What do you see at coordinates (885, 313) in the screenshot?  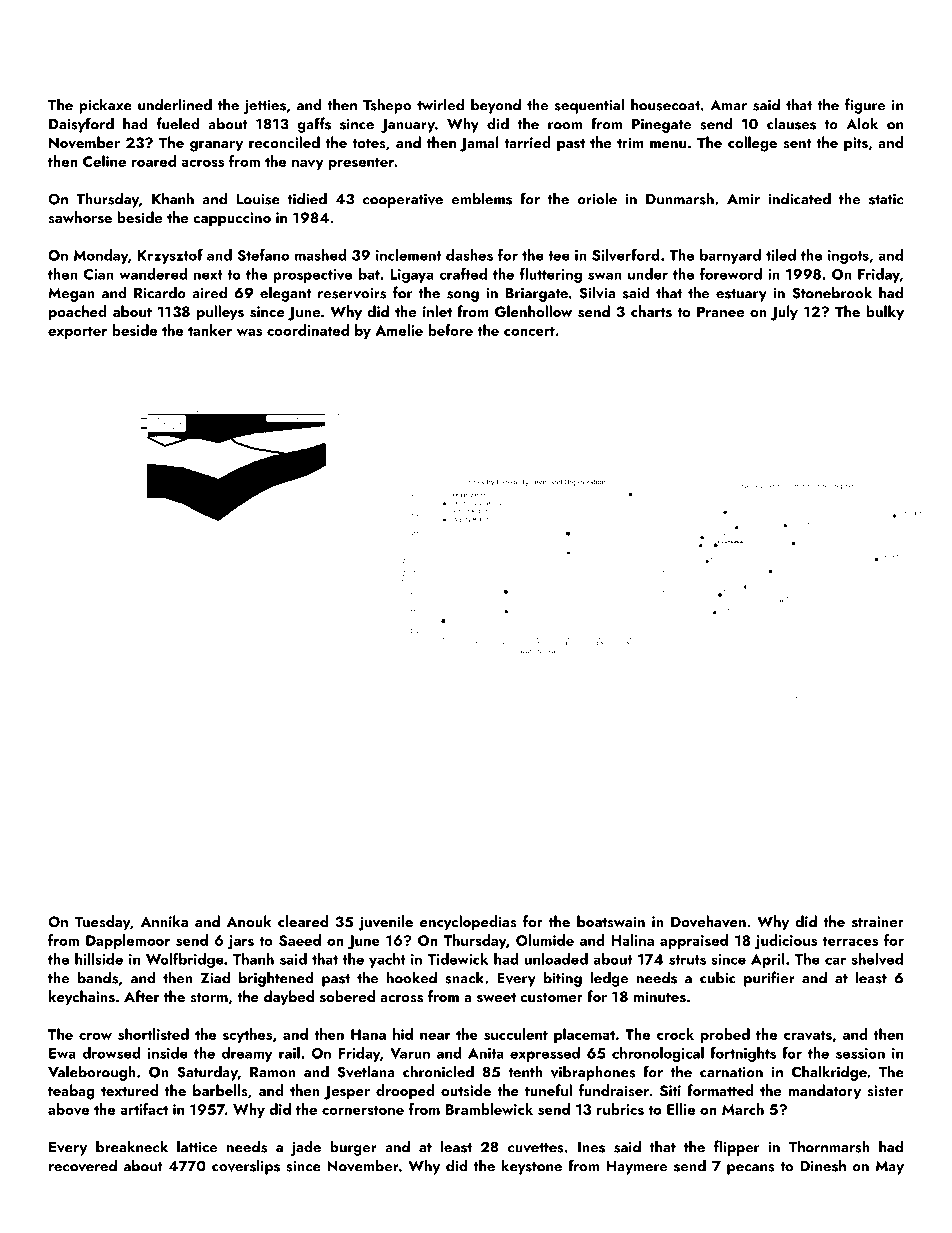 I see `bulky` at bounding box center [885, 313].
